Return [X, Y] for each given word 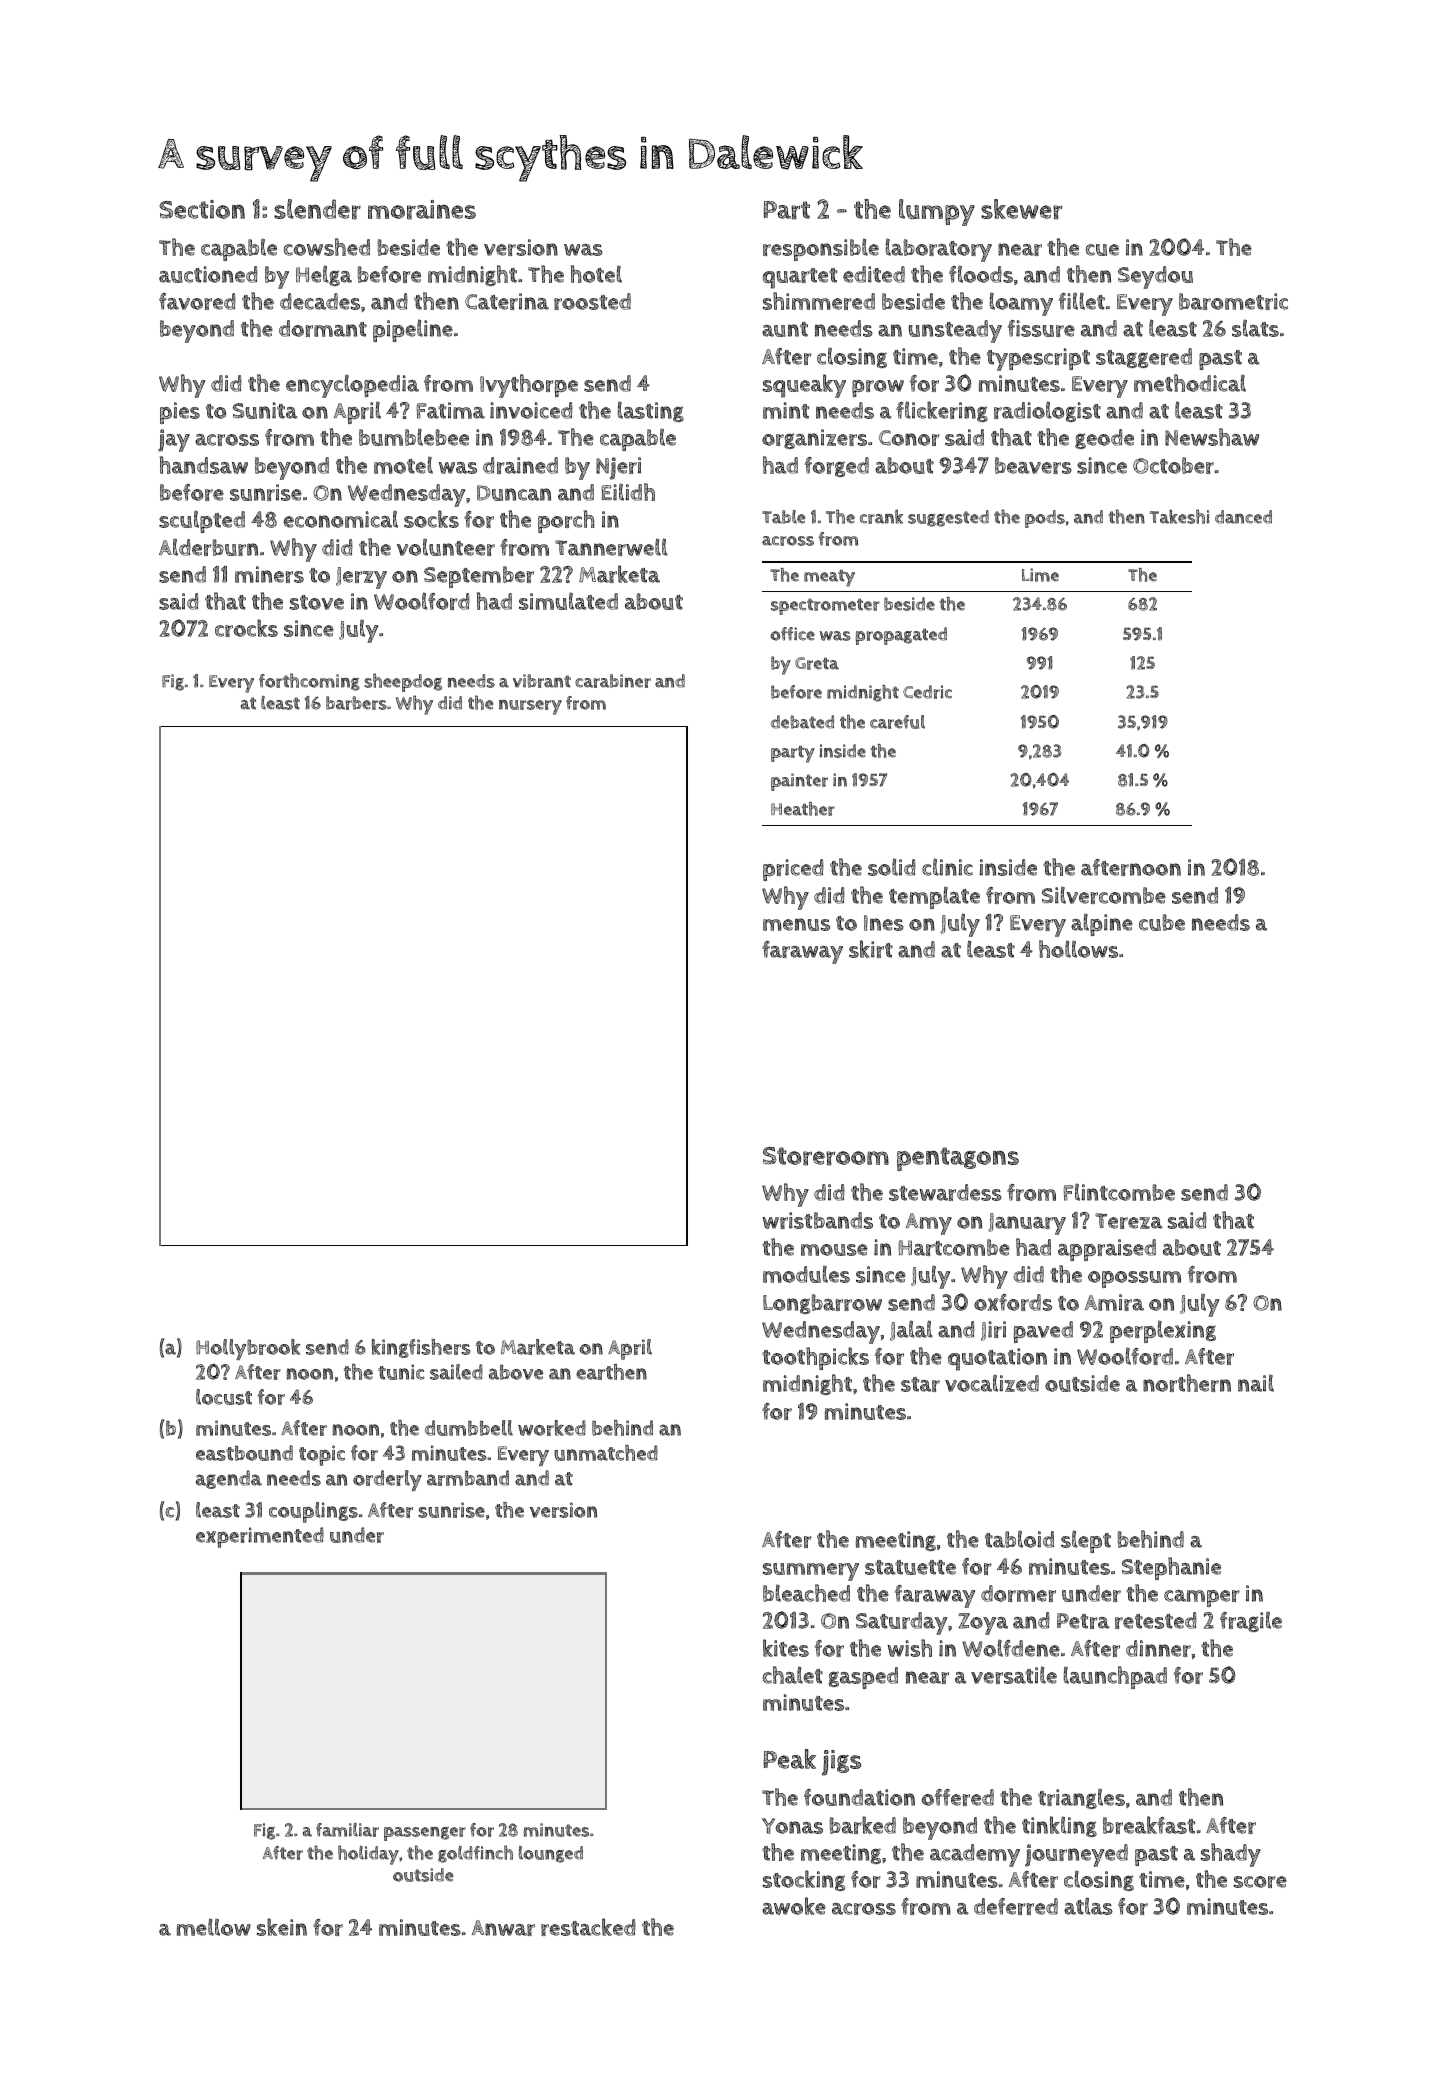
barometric [1233, 301]
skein [282, 1927]
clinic [947, 867]
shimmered [819, 301]
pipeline [413, 330]
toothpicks [815, 1358]
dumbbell [469, 1428]
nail [1256, 1383]
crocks [246, 628]
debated [802, 722]
